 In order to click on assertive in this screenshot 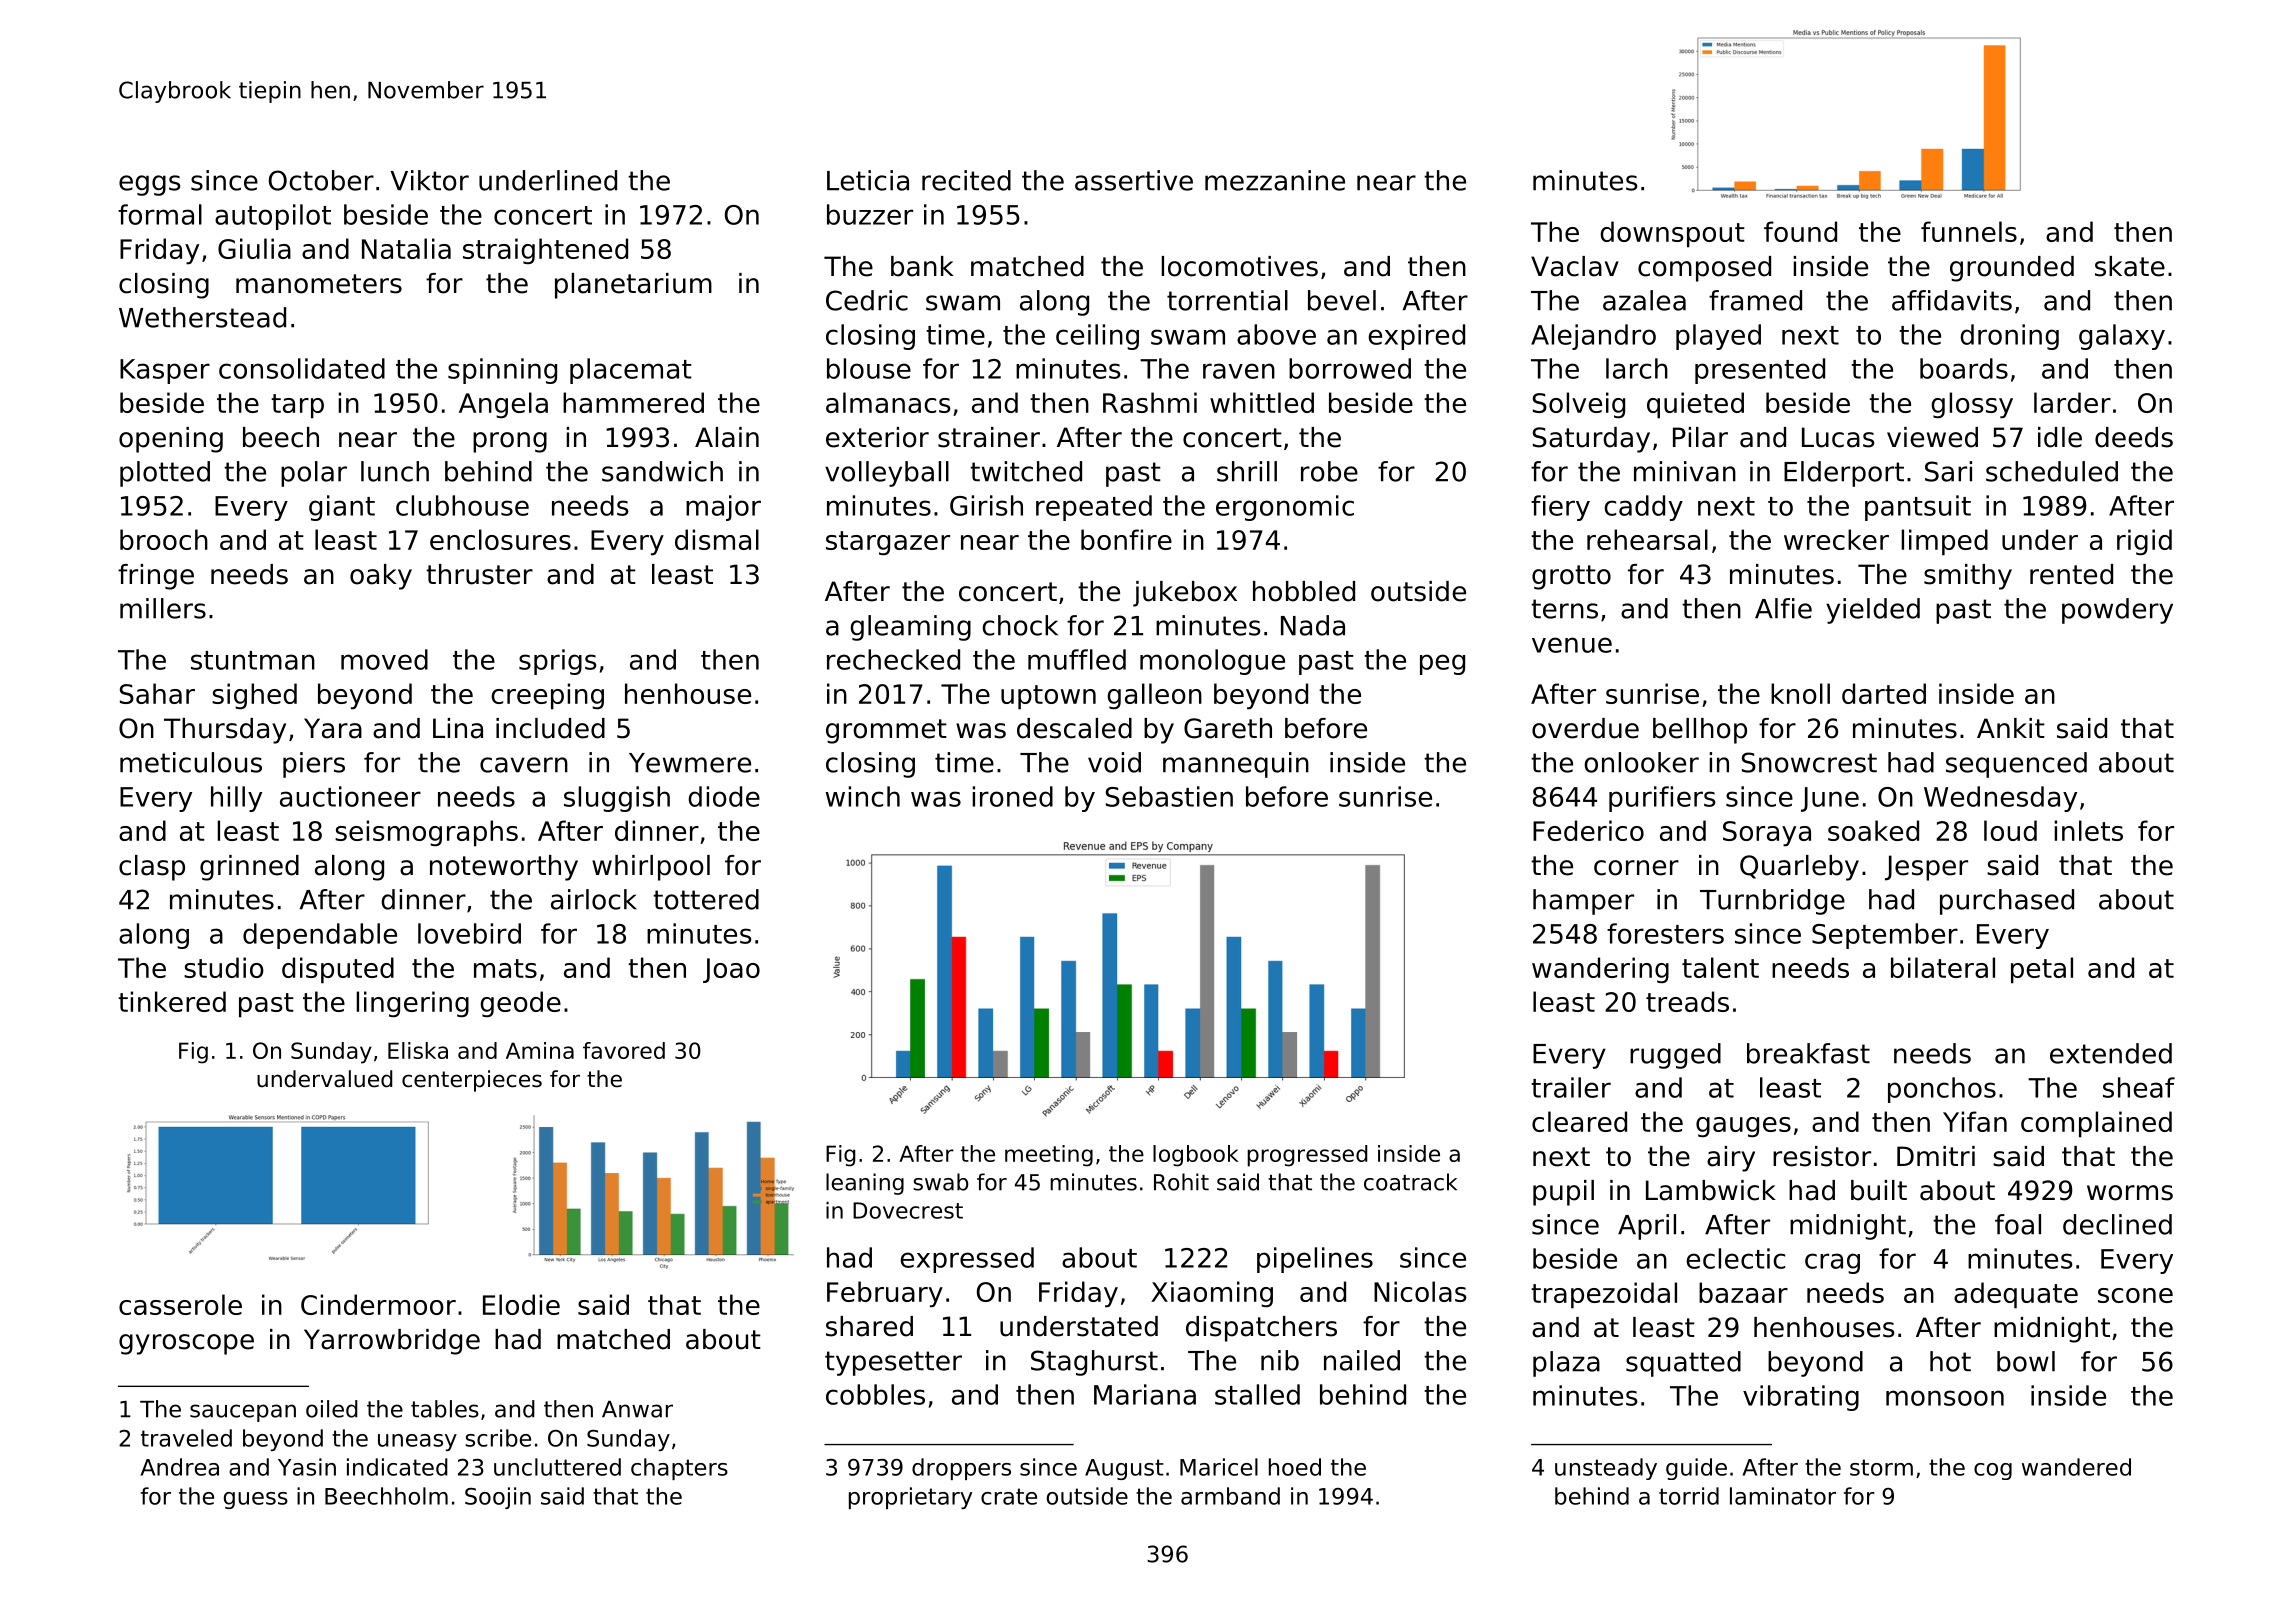, I will do `click(1134, 180)`.
